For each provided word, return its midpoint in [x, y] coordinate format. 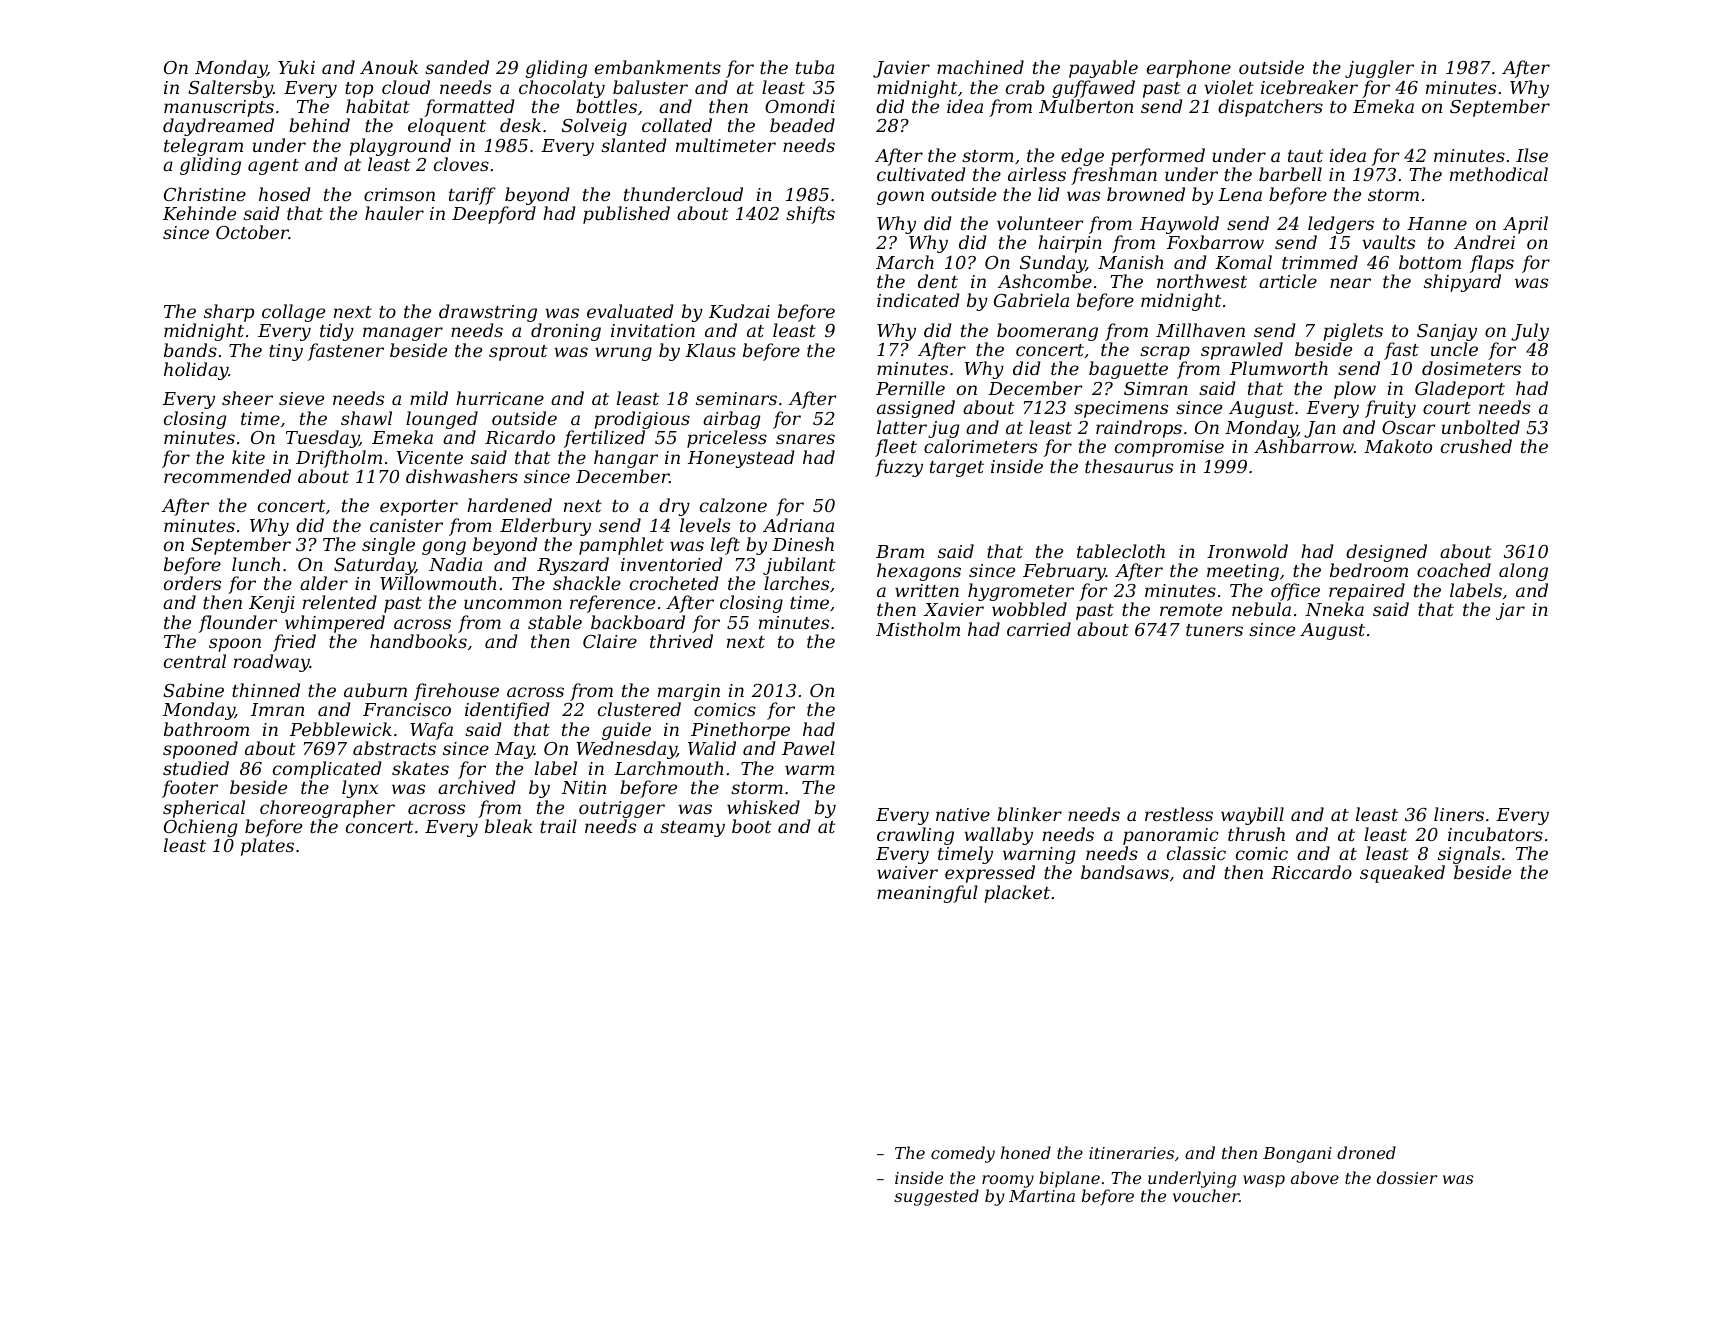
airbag [732, 420]
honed [1026, 1152]
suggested [936, 1197]
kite [248, 457]
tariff [472, 196]
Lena [1240, 194]
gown [900, 198]
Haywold [1179, 225]
